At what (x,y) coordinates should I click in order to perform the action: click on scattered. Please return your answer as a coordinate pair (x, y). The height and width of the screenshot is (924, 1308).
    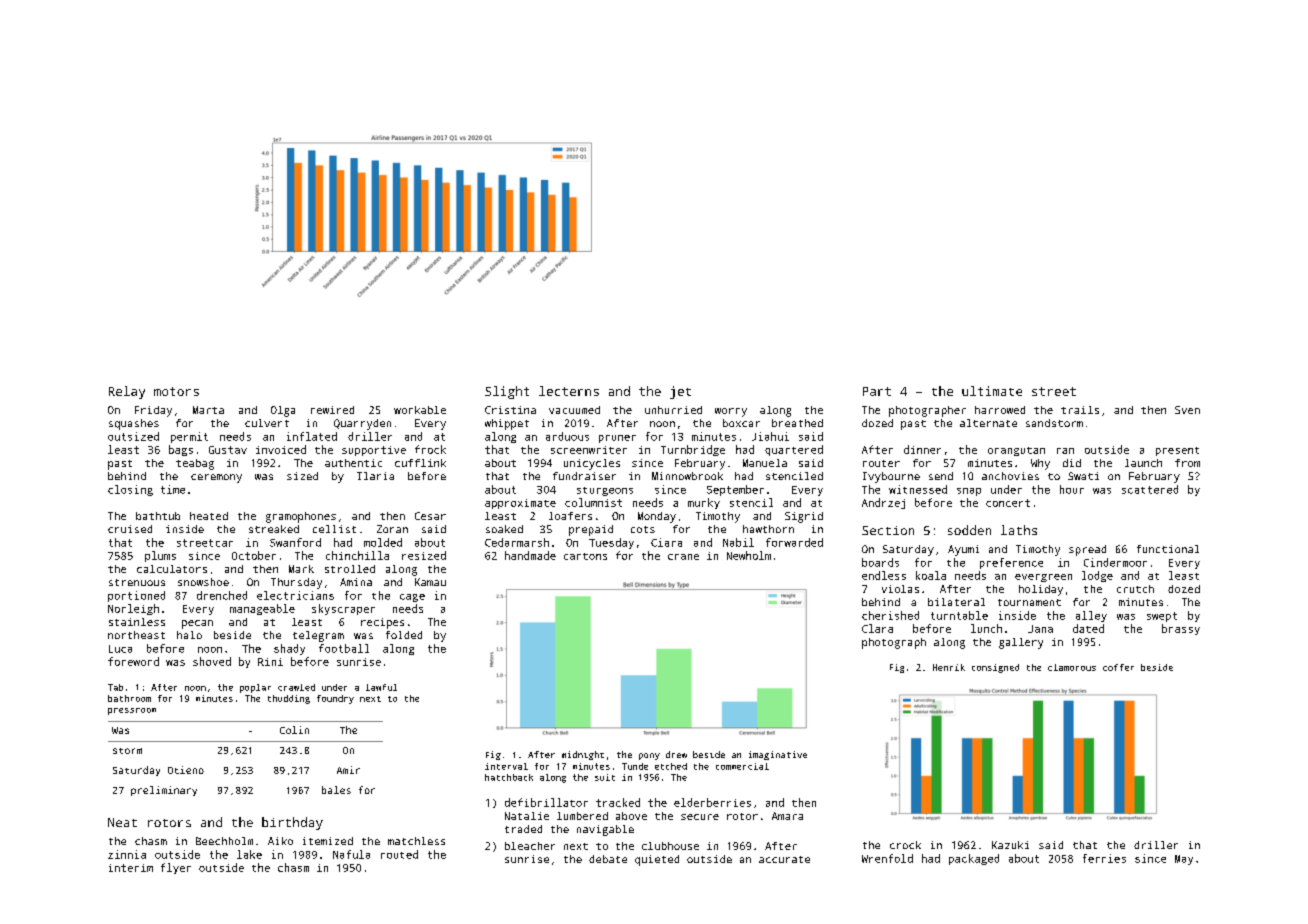
    Looking at the image, I should click on (1150, 489).
